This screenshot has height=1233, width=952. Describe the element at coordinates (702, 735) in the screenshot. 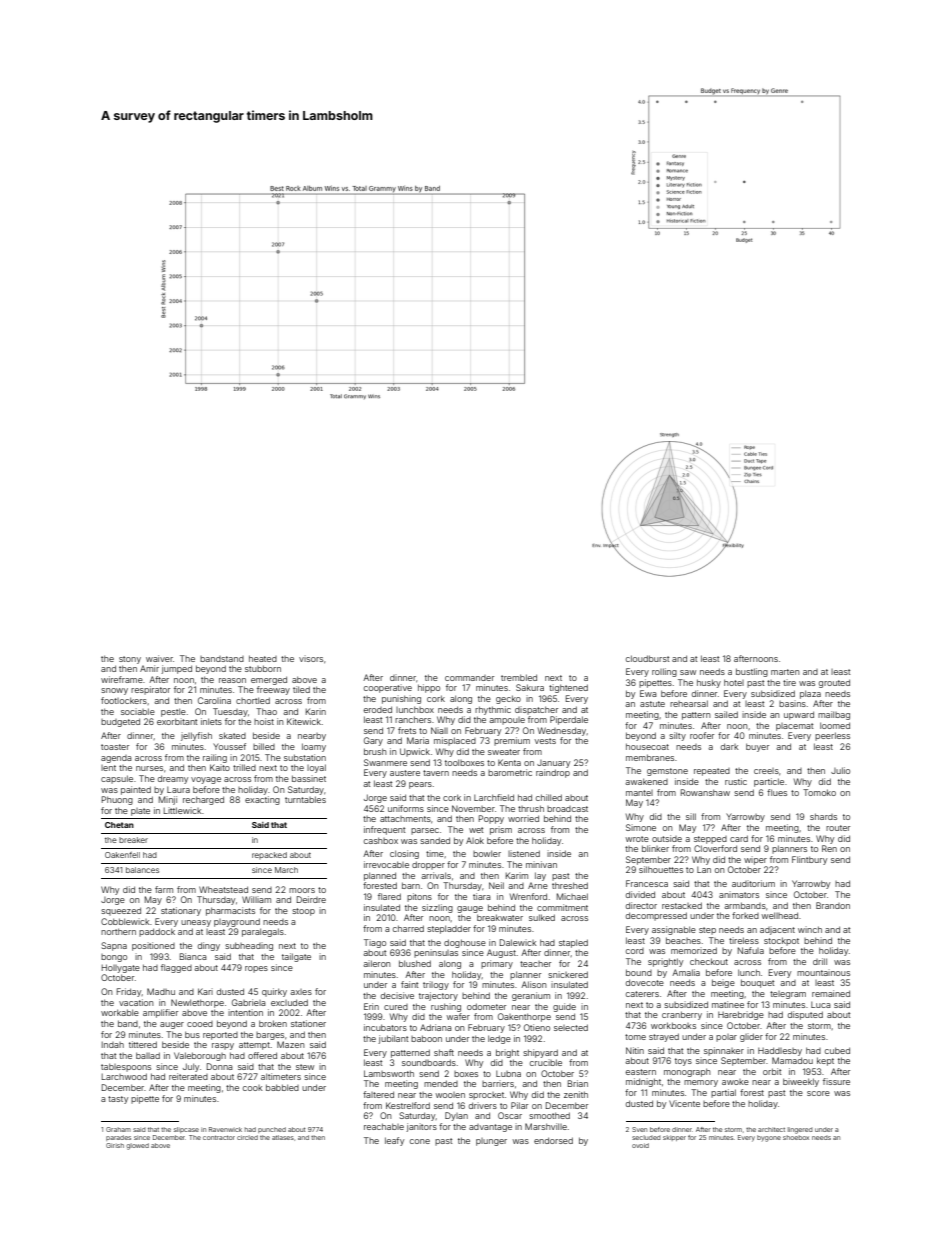

I see `roofer` at that location.
